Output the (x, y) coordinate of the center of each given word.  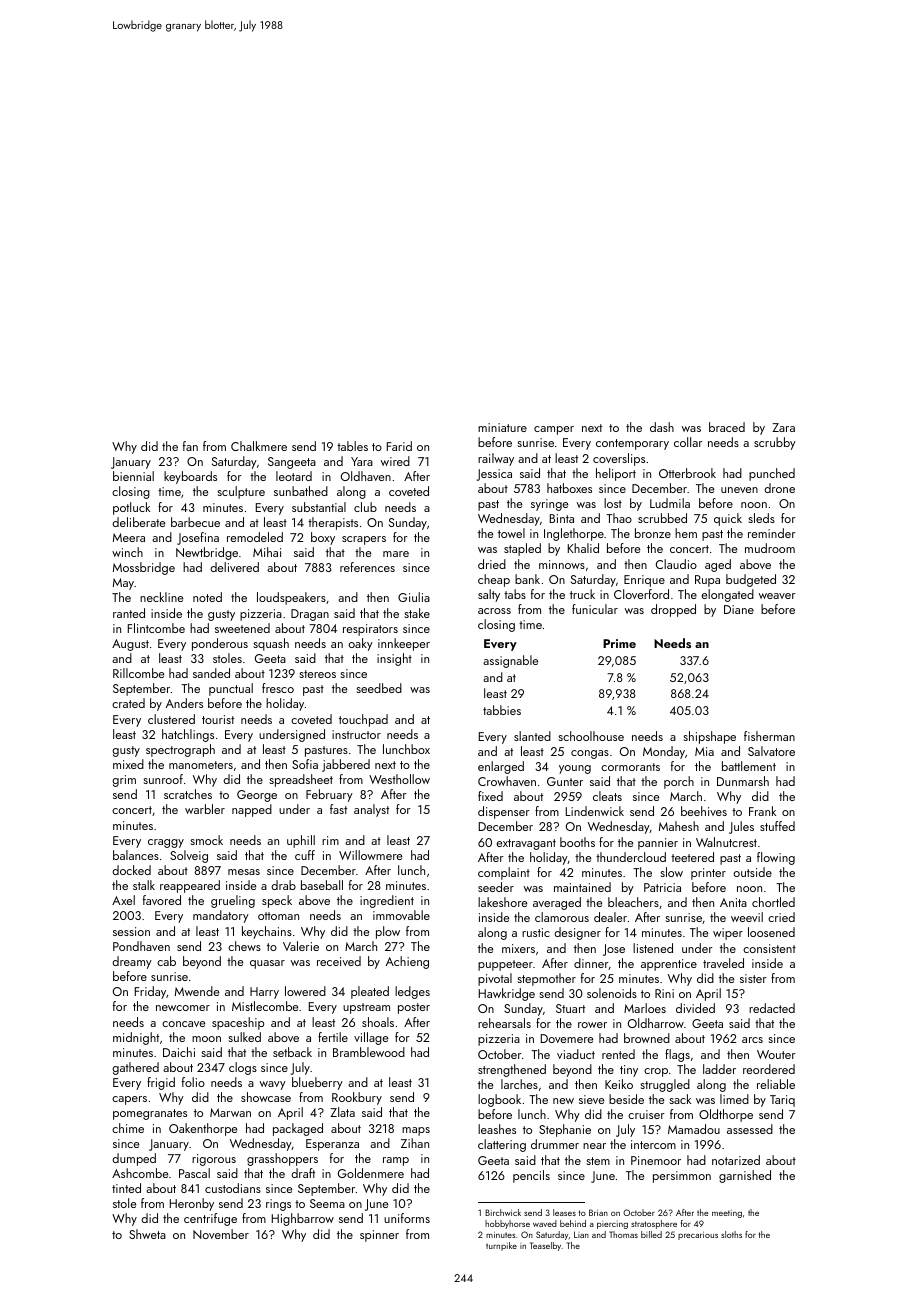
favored (162, 900)
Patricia (662, 887)
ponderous (220, 644)
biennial (133, 476)
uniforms (407, 1218)
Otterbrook (687, 473)
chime (128, 1128)
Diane (739, 609)
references (367, 567)
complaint (504, 873)
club (365, 507)
